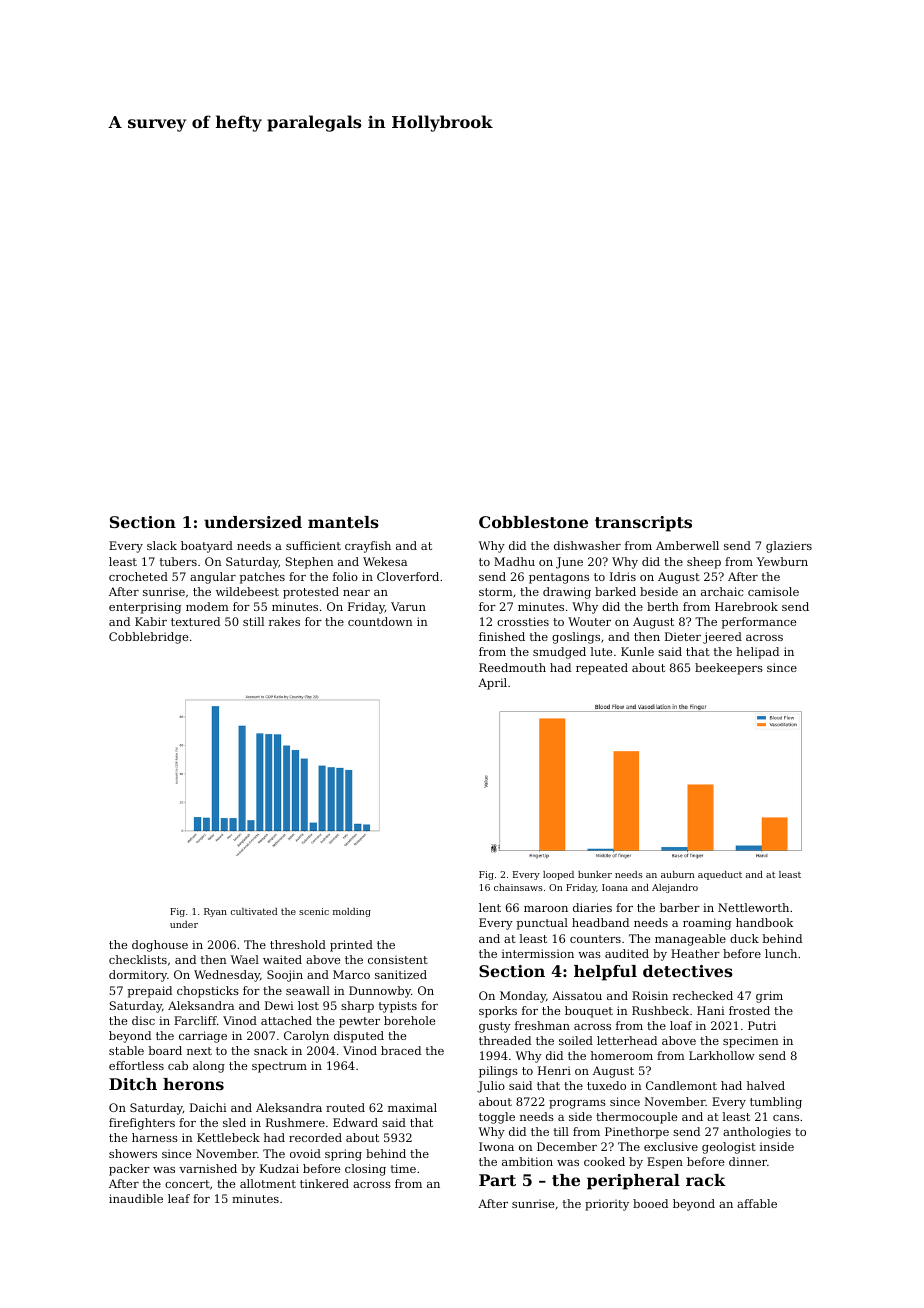  What do you see at coordinates (199, 1051) in the screenshot?
I see `next` at bounding box center [199, 1051].
